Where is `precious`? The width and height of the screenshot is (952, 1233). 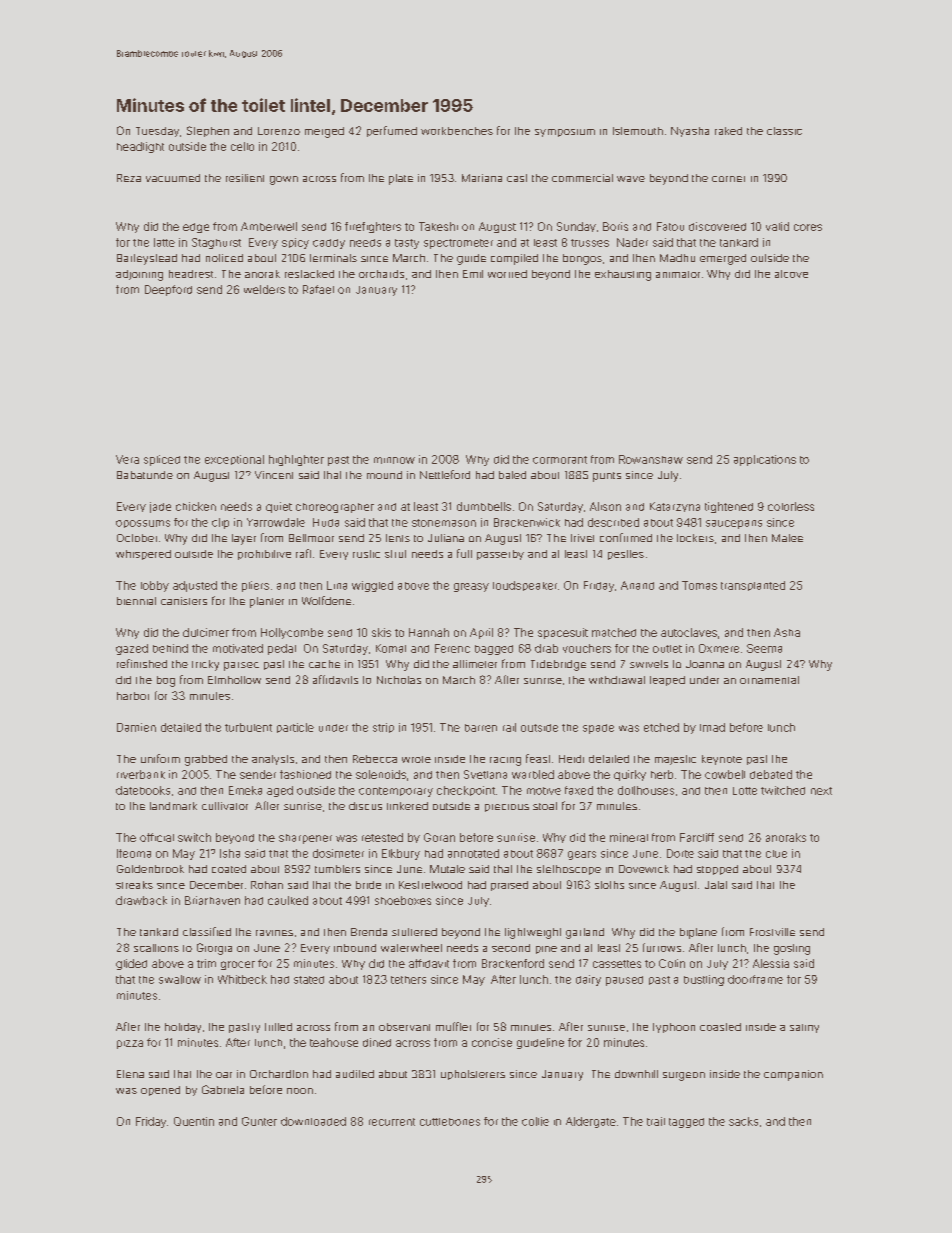
precious is located at coordinates (507, 808).
